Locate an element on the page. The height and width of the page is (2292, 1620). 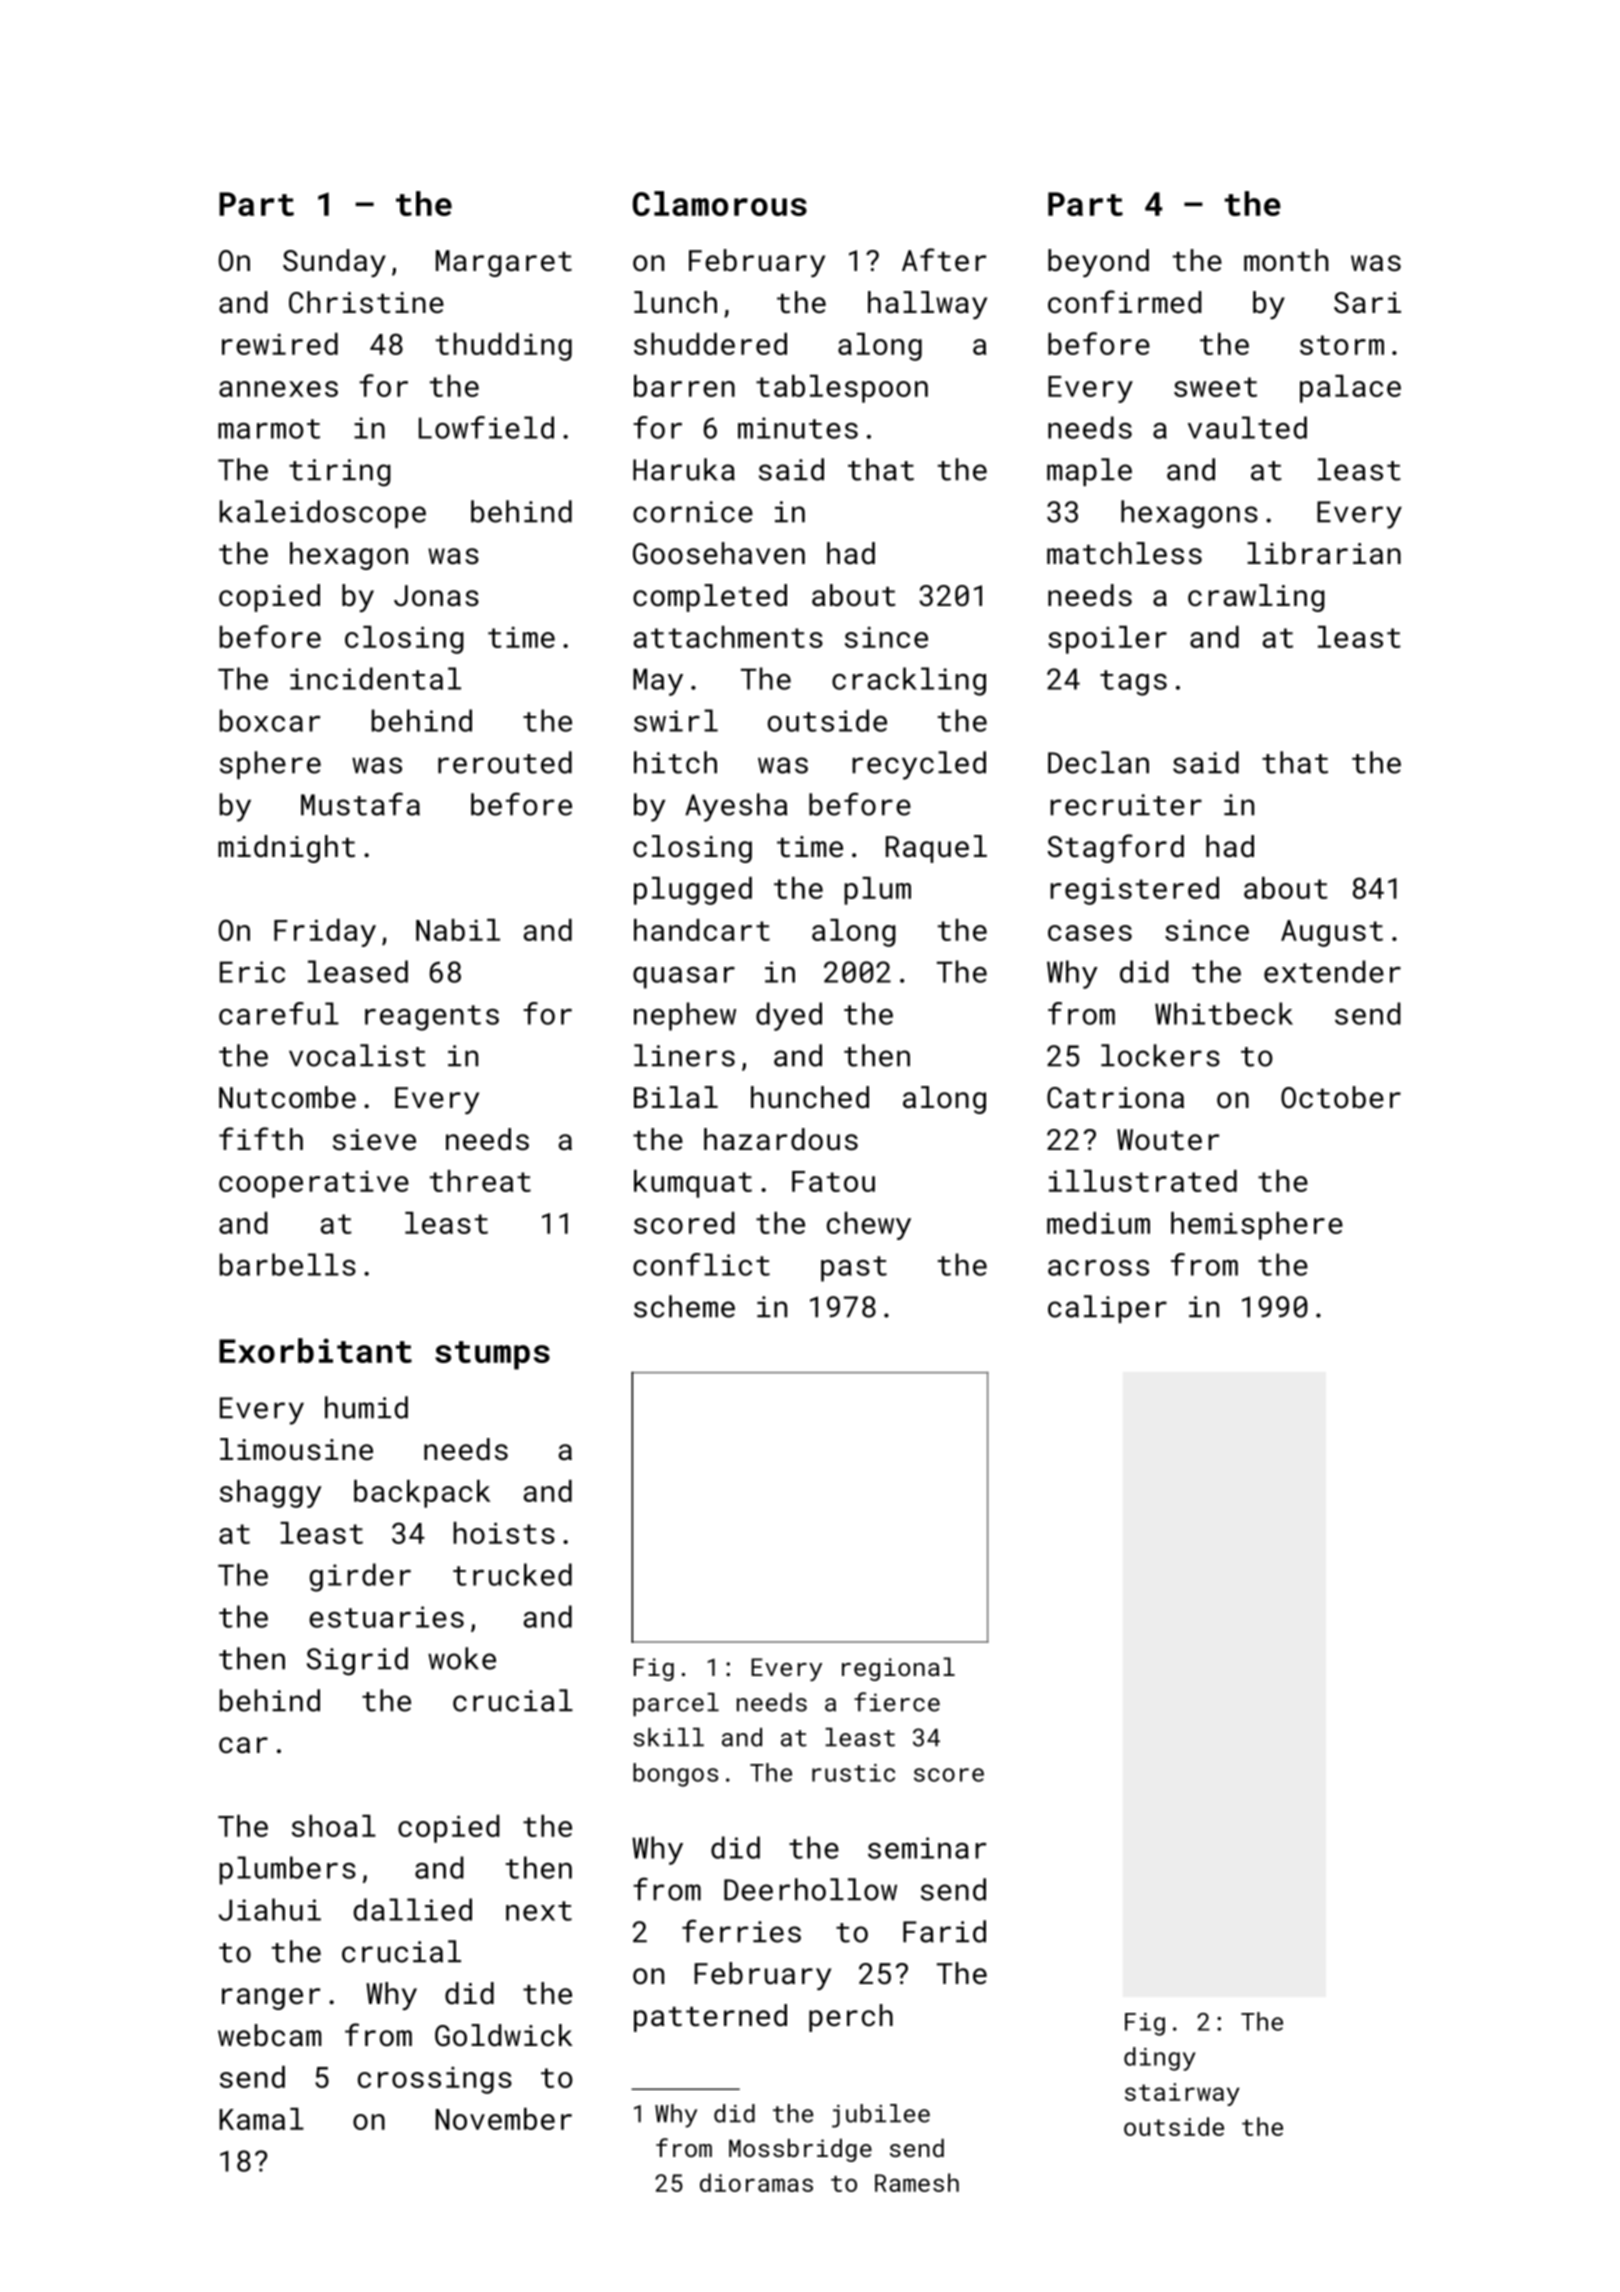
rerouted is located at coordinates (505, 762).
